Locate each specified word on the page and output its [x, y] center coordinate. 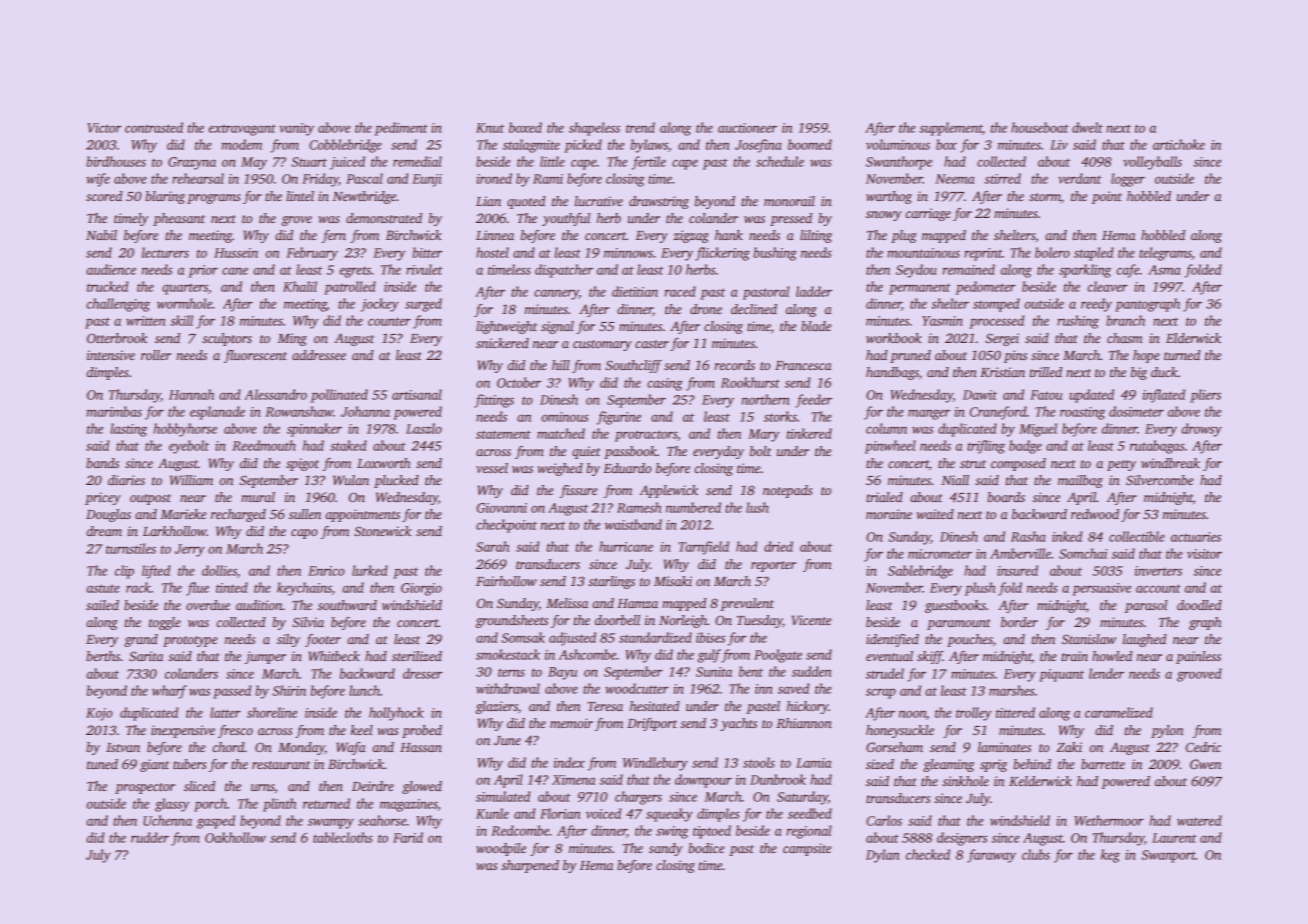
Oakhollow [235, 837]
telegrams [1165, 254]
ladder [814, 291]
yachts [738, 724]
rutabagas [1157, 447]
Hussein [236, 253]
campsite [807, 849]
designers [962, 839]
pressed [791, 219]
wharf [169, 692]
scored [104, 196]
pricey [103, 498]
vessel [492, 468]
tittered [1015, 712]
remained [968, 269]
